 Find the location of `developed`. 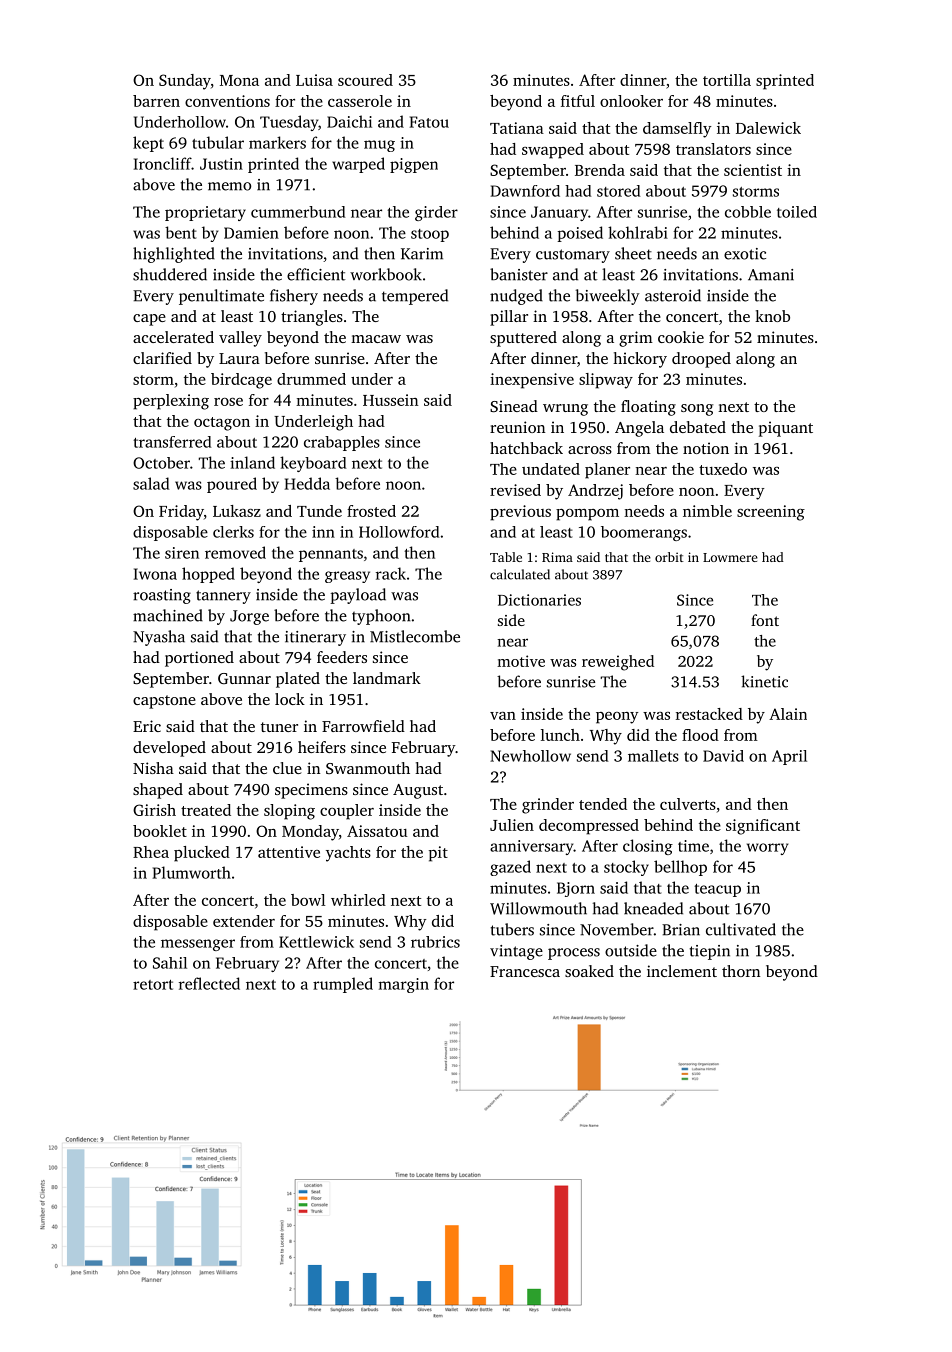

developed is located at coordinates (169, 749).
